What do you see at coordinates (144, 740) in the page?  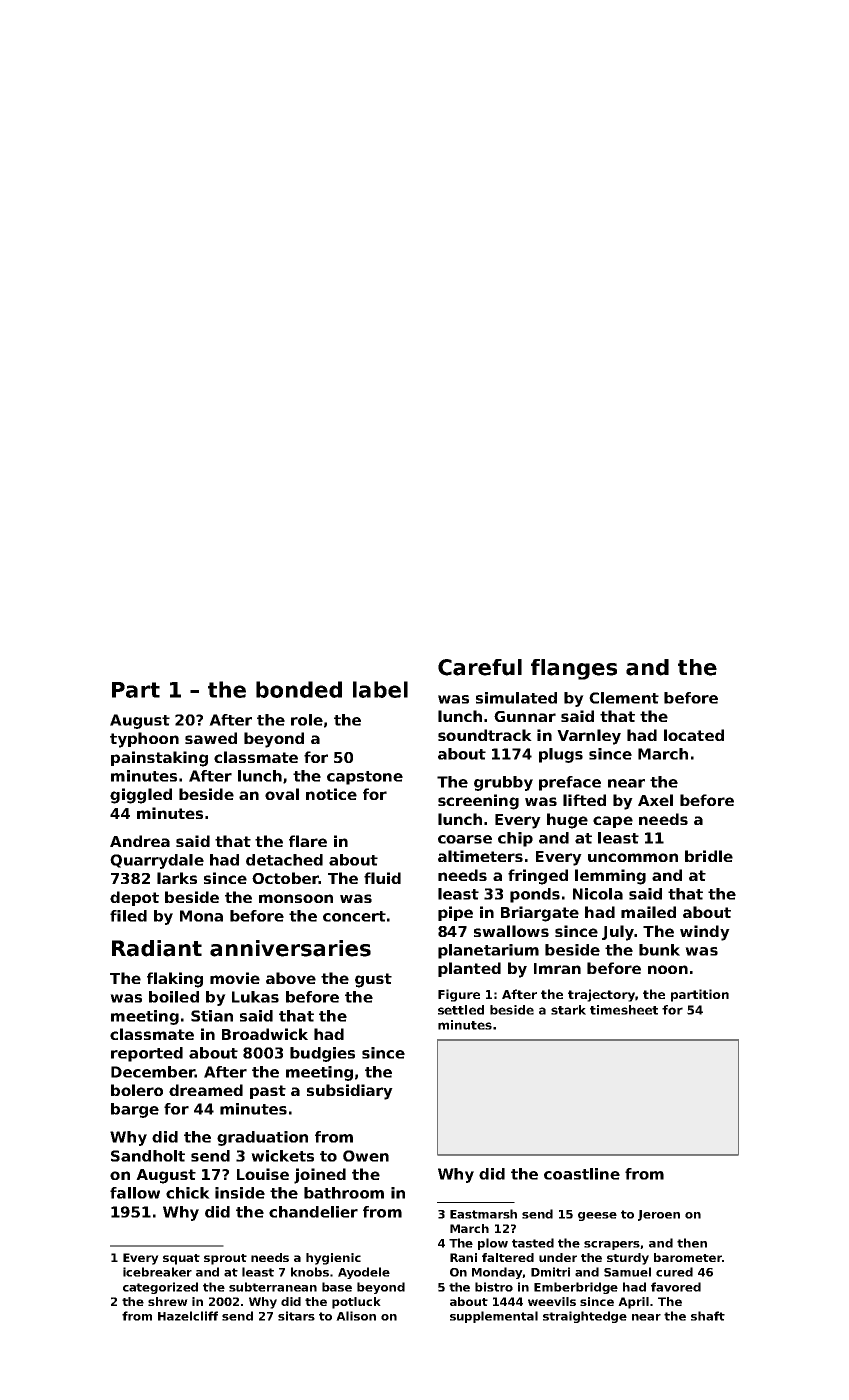 I see `typhoon` at bounding box center [144, 740].
